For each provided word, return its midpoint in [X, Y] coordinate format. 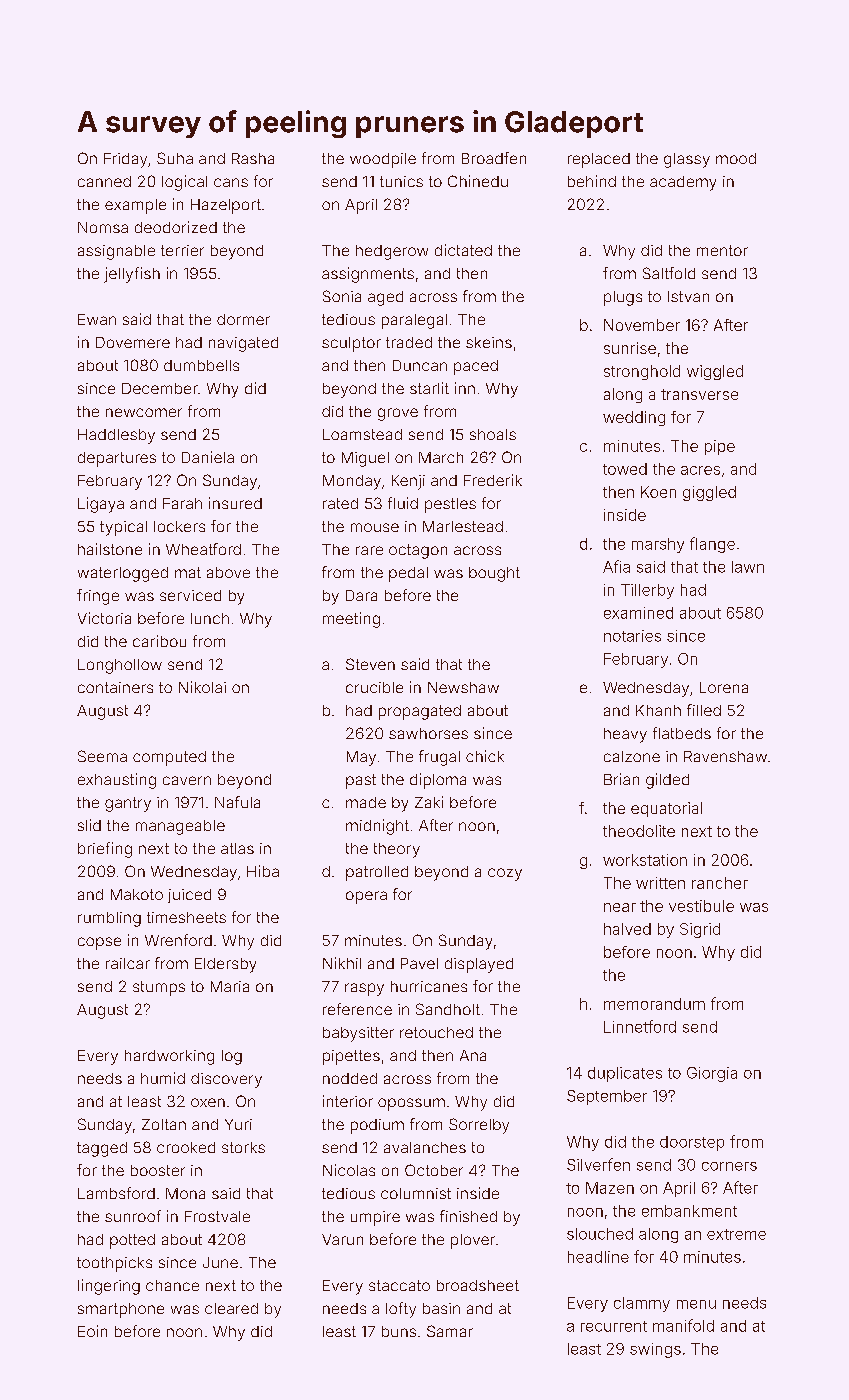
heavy [625, 735]
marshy [658, 545]
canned [104, 181]
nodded [350, 1078]
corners [729, 1166]
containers [115, 687]
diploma [438, 781]
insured [235, 503]
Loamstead [362, 434]
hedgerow [392, 252]
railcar [128, 963]
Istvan [688, 296]
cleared [231, 1308]
